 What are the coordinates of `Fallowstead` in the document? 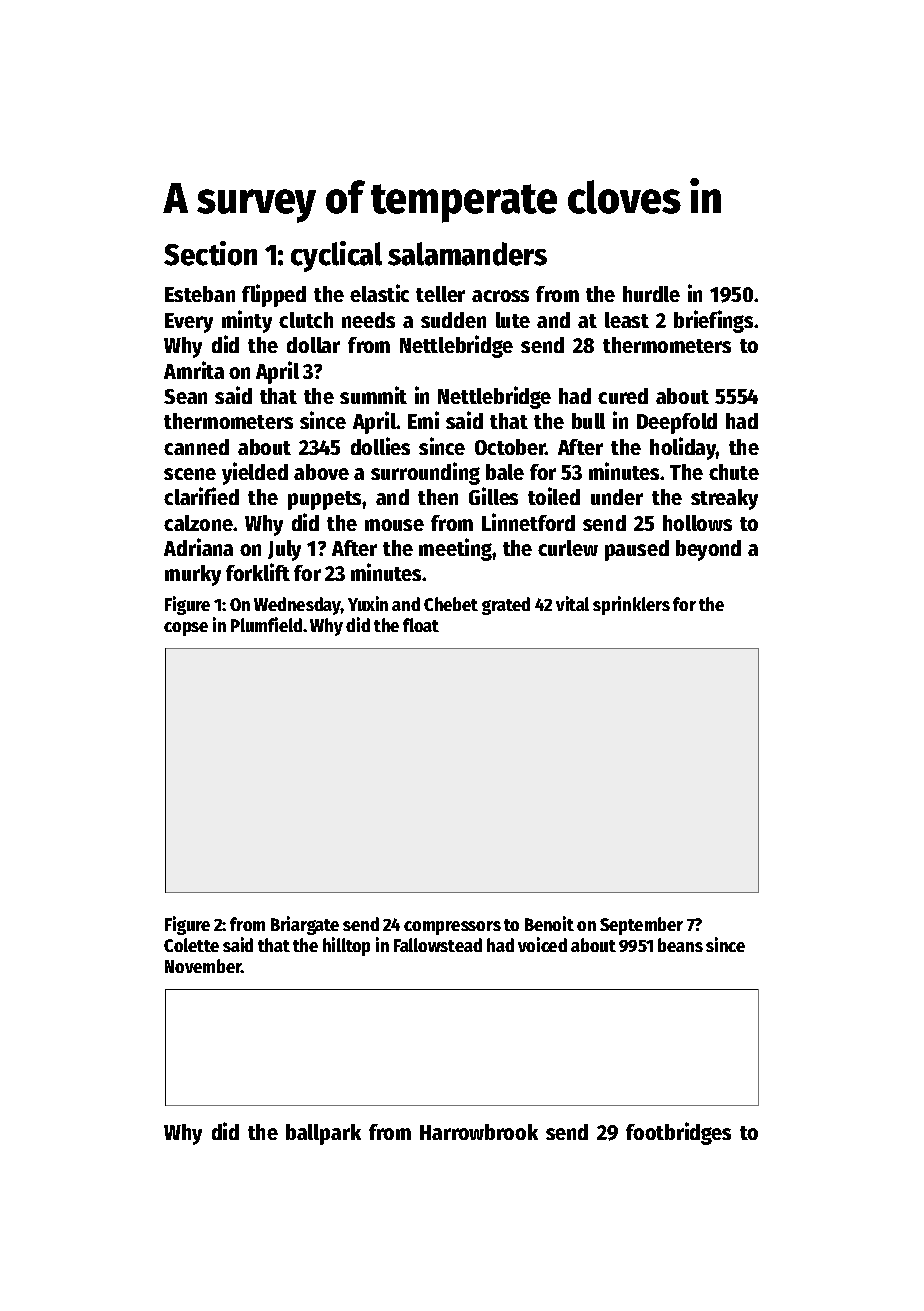 It's located at (438, 945).
